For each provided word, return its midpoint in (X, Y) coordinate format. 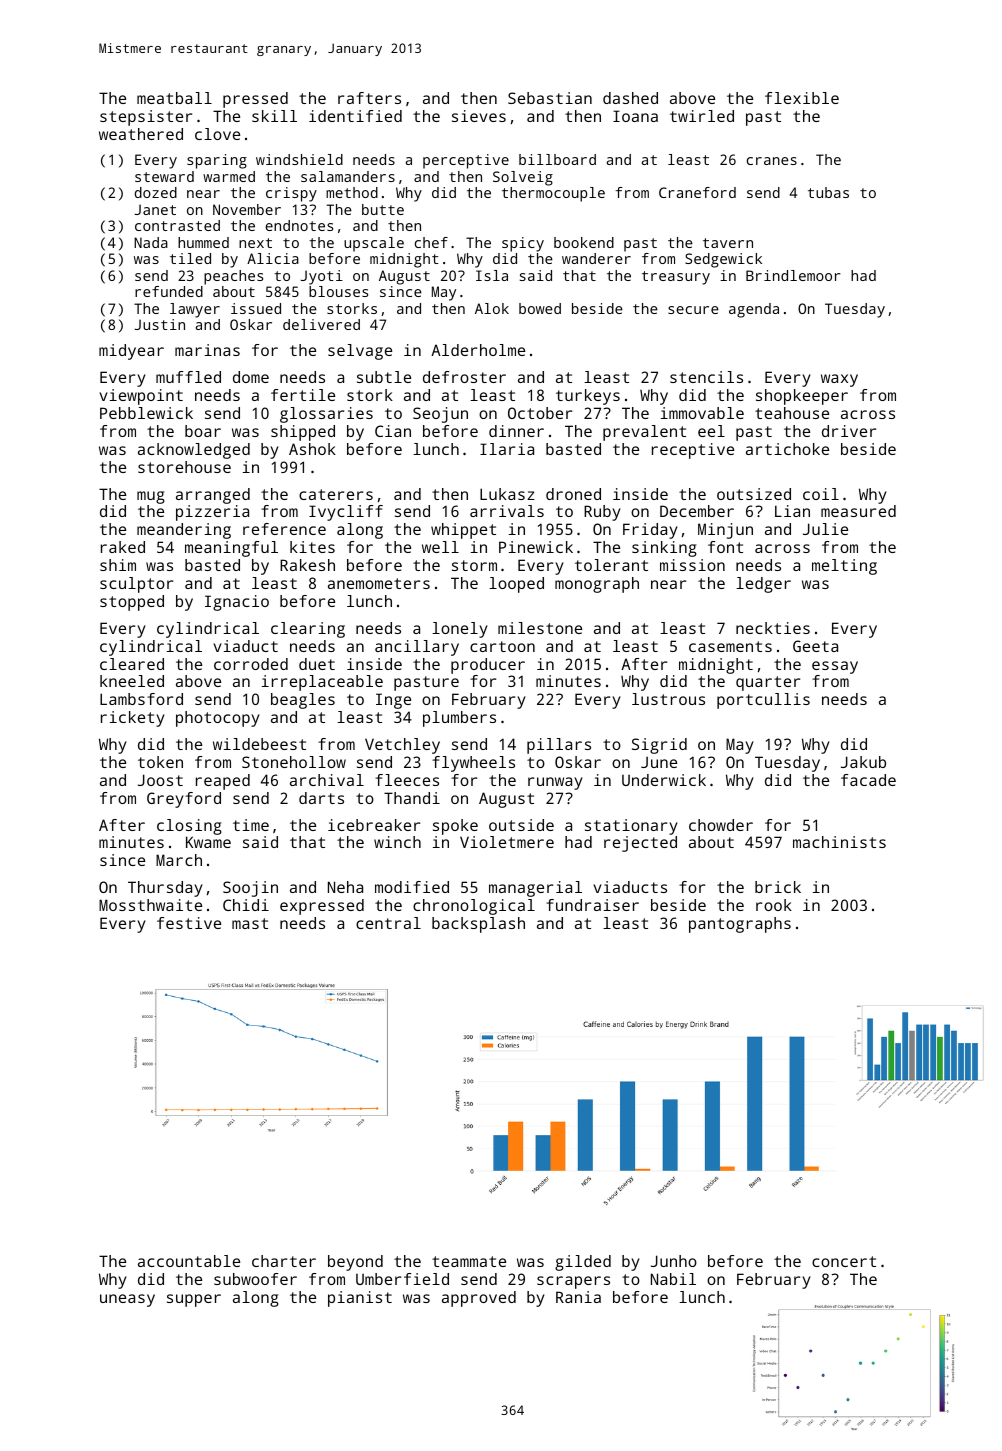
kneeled (132, 681)
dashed (630, 98)
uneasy (127, 1300)
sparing (217, 161)
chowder (721, 825)
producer (488, 666)
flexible (802, 98)
